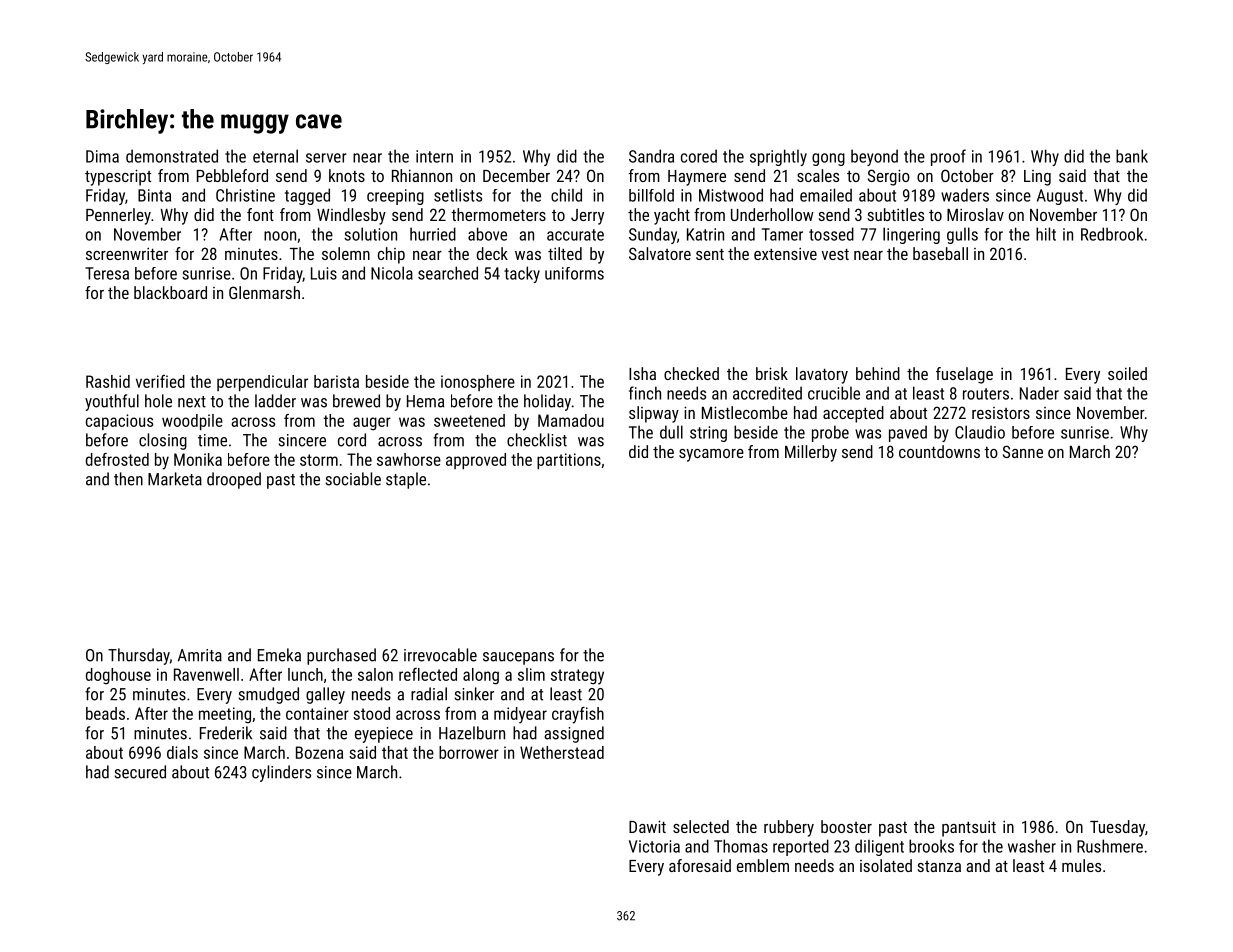 The height and width of the screenshot is (952, 1233). What do you see at coordinates (107, 273) in the screenshot?
I see `Teresa` at bounding box center [107, 273].
